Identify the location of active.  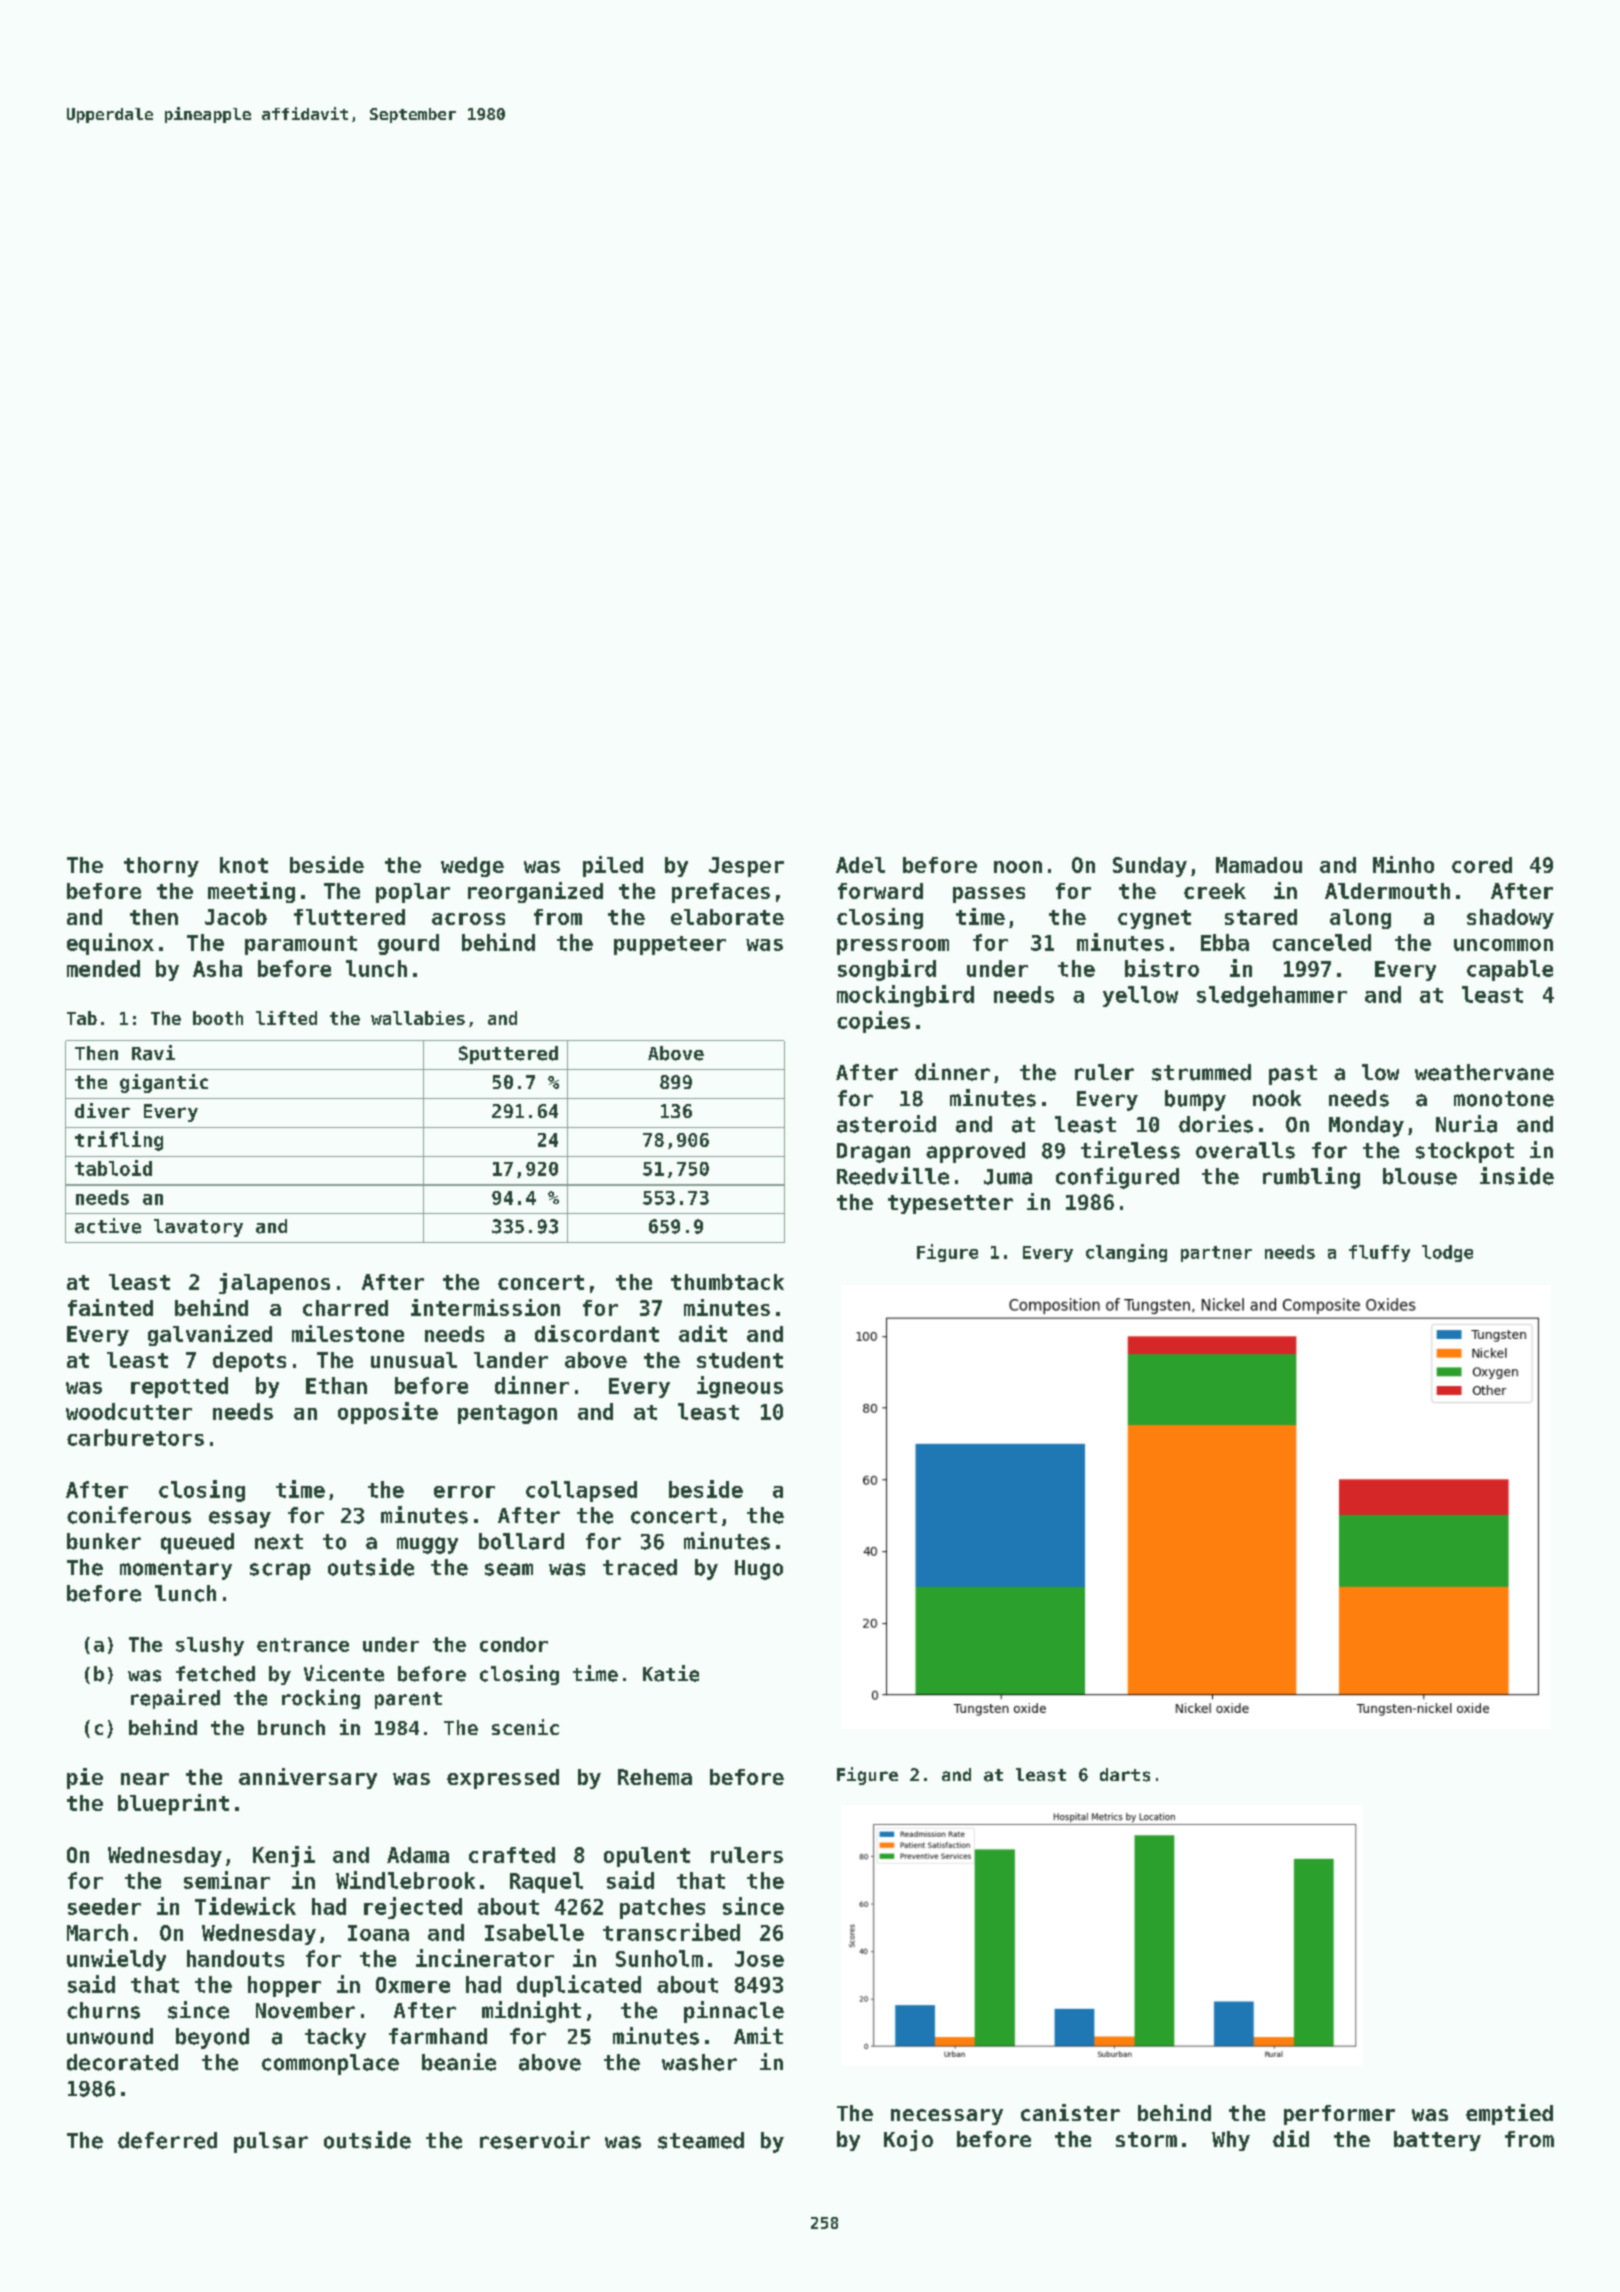
(108, 1226).
